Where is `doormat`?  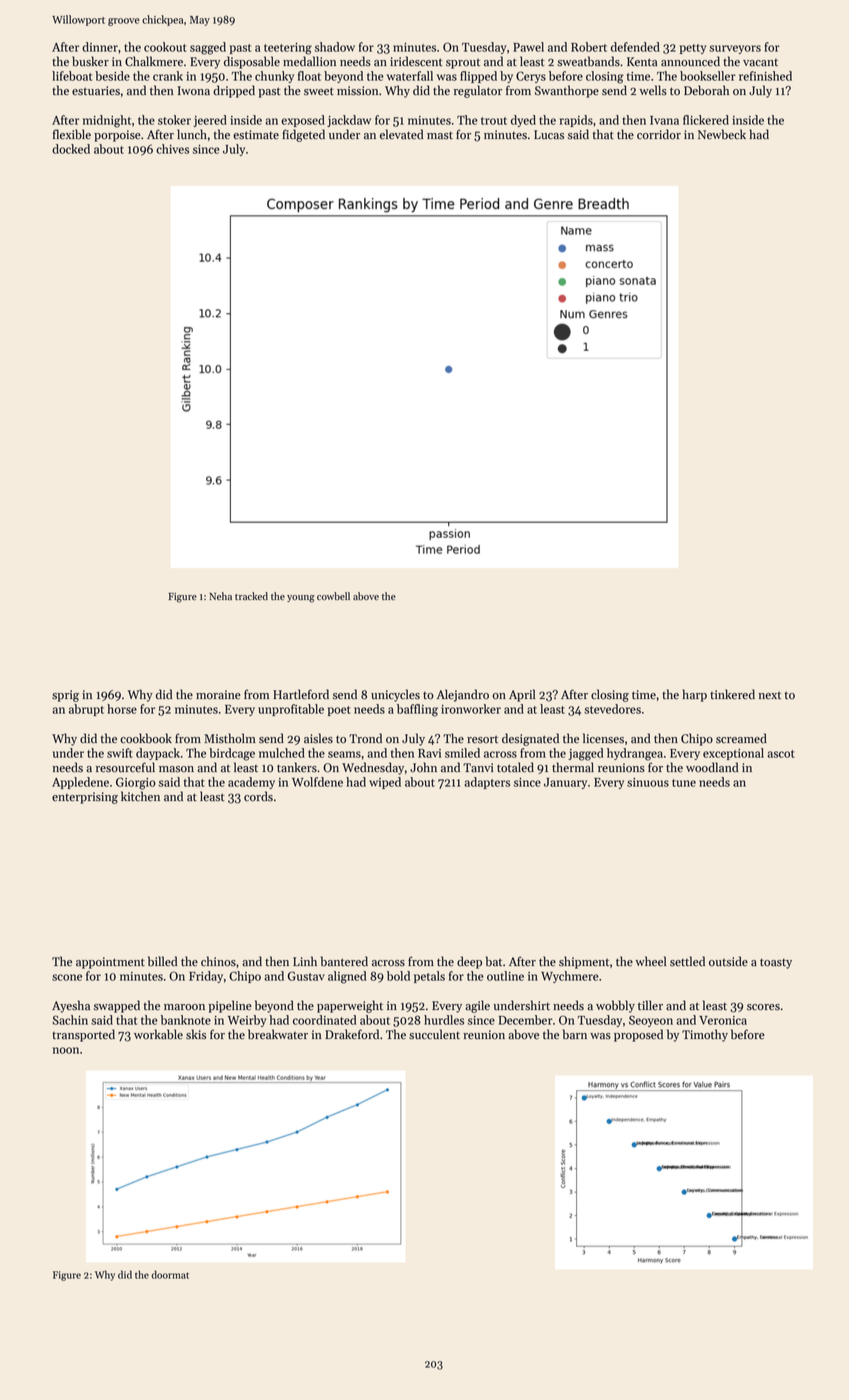
doormat is located at coordinates (170, 1274).
